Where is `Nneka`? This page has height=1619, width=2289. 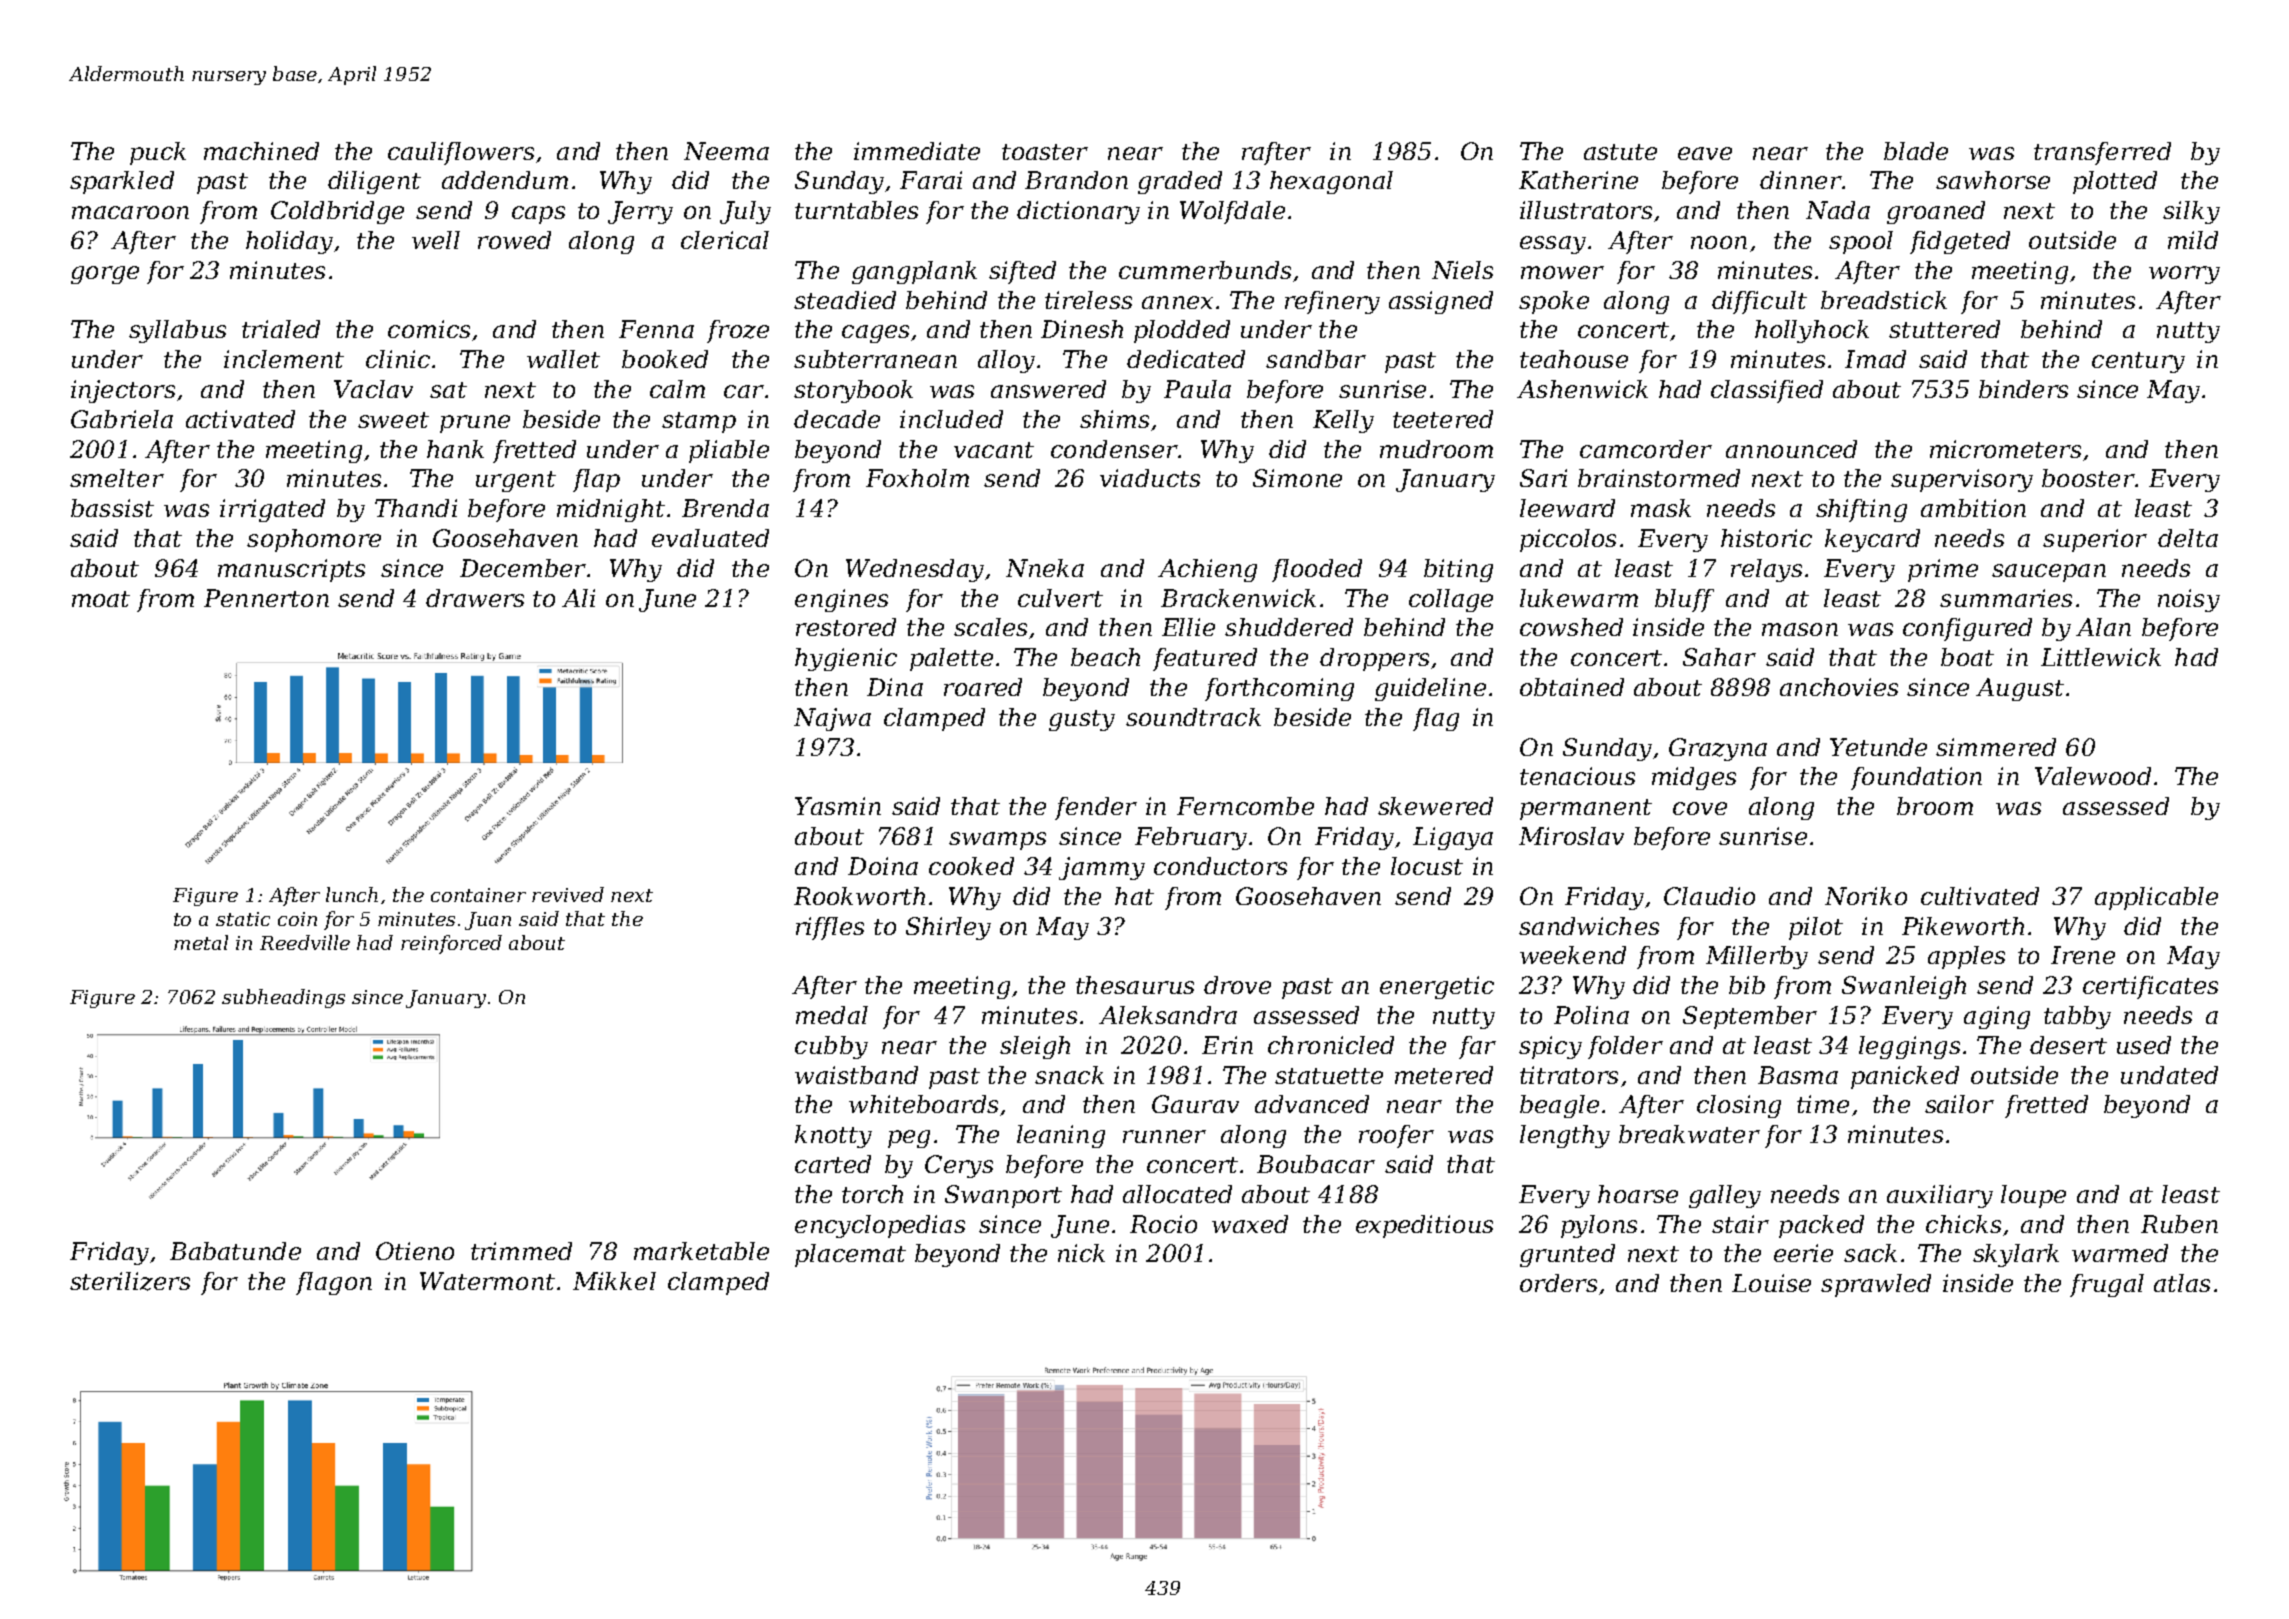 Nneka is located at coordinates (1045, 568).
